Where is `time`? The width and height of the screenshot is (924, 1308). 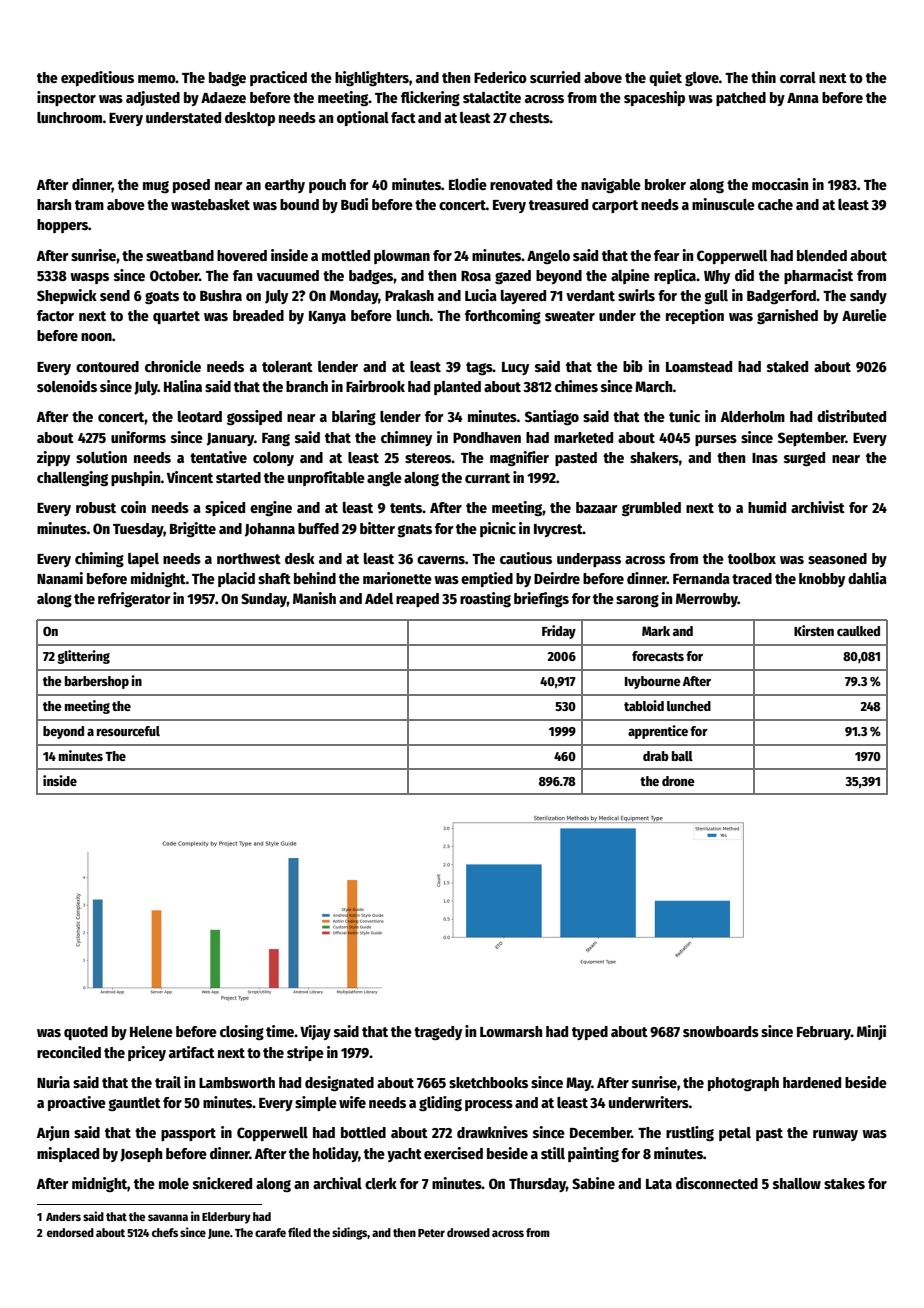
time is located at coordinates (280, 1031).
